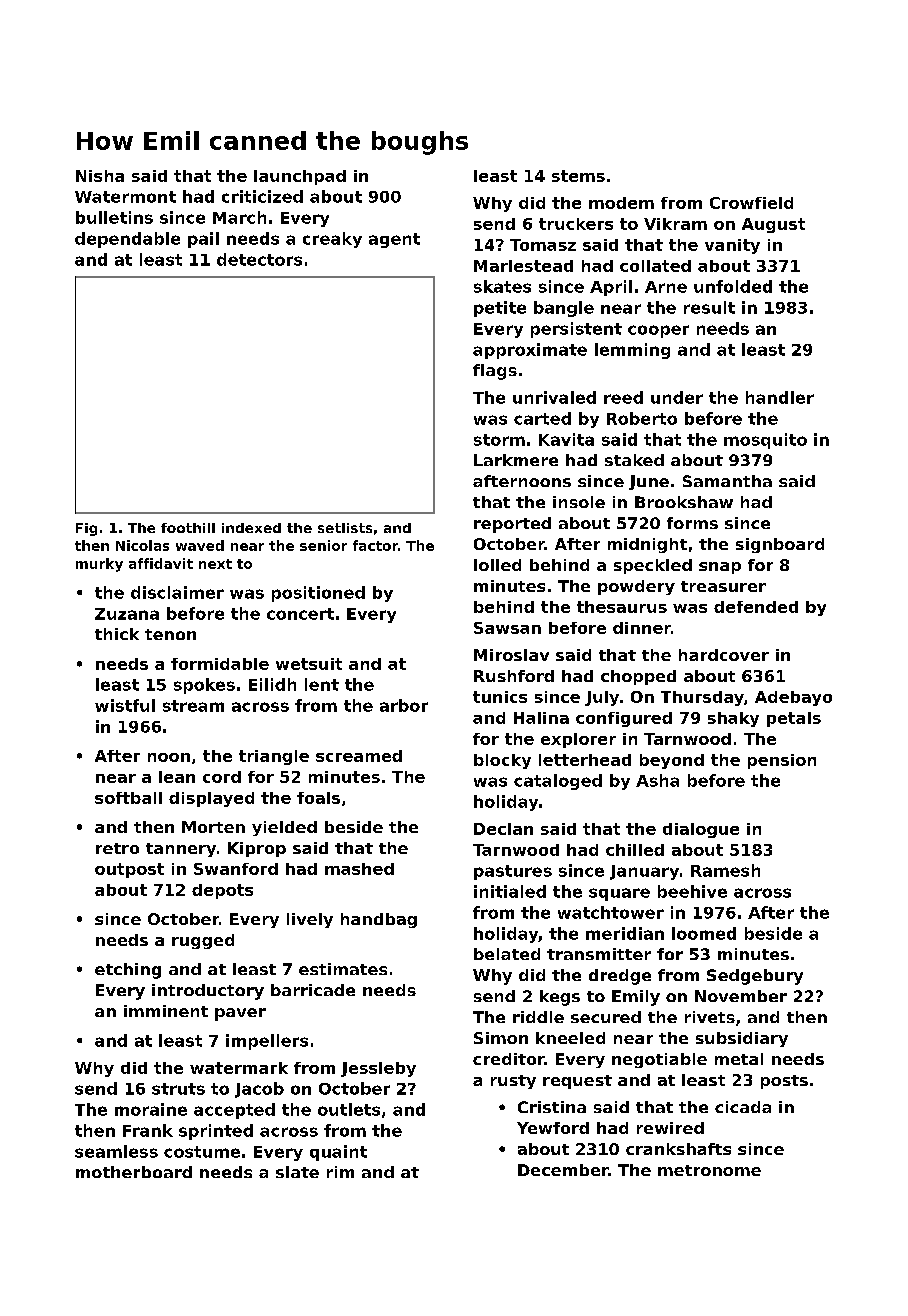  I want to click on reported, so click(512, 525).
